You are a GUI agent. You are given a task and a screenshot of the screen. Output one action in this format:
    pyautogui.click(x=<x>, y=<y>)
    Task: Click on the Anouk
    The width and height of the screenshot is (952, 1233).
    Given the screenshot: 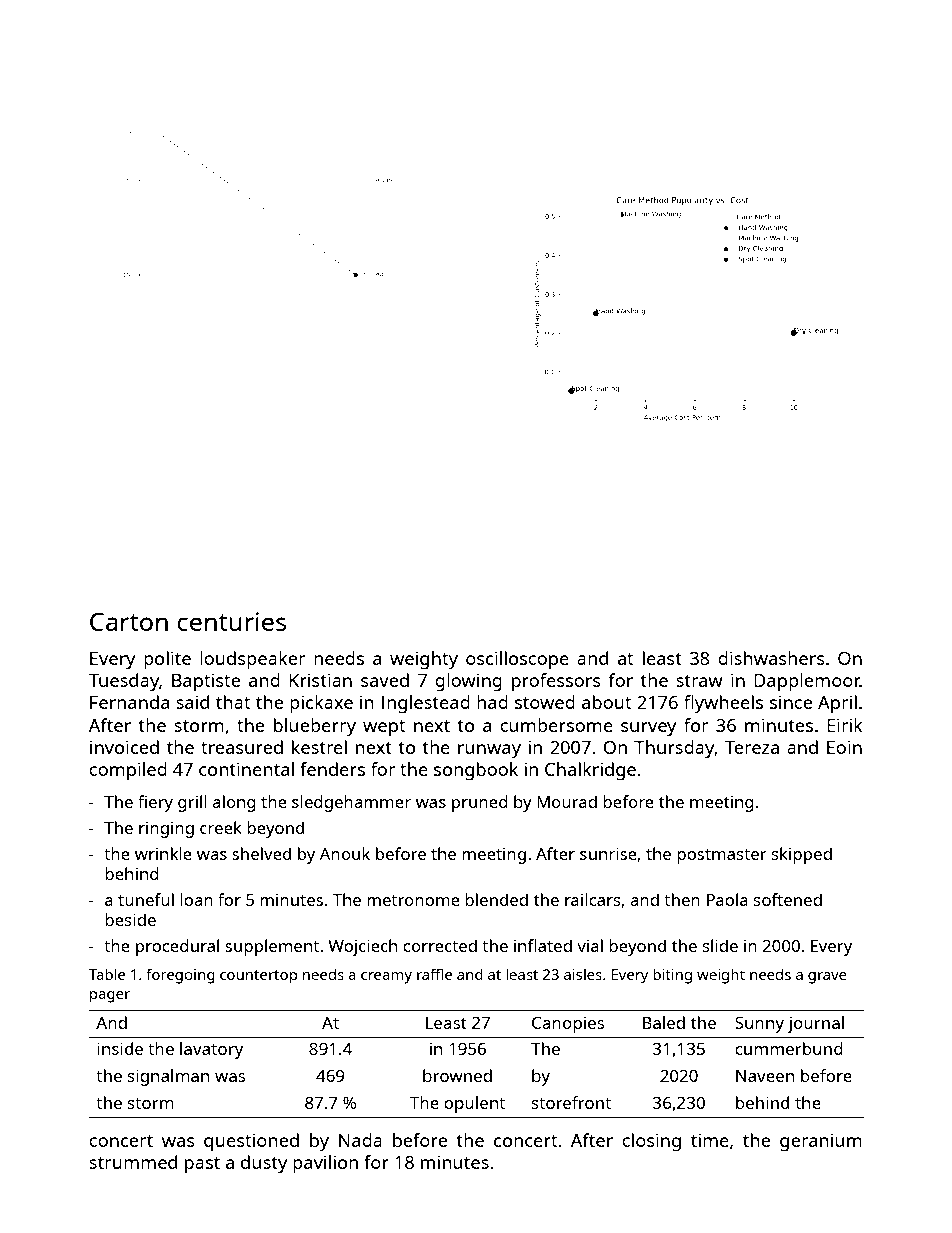 What is the action you would take?
    pyautogui.click(x=345, y=853)
